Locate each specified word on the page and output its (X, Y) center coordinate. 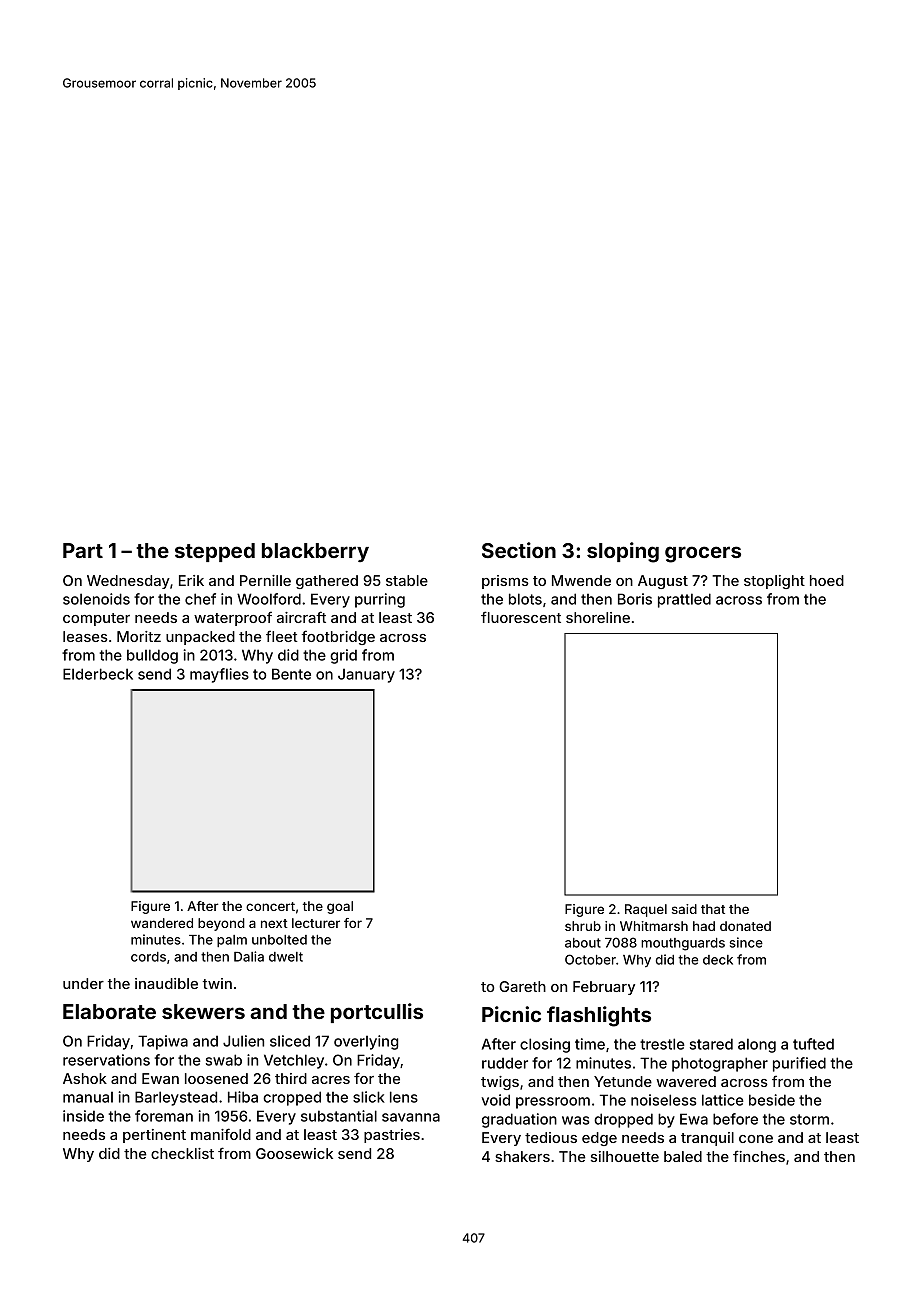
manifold (221, 1134)
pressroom (553, 1103)
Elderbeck (98, 674)
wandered (162, 923)
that (713, 909)
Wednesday (128, 582)
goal (340, 907)
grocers (703, 554)
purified (799, 1064)
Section (519, 550)
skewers (203, 1011)
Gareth (522, 986)
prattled (684, 600)
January (366, 676)
